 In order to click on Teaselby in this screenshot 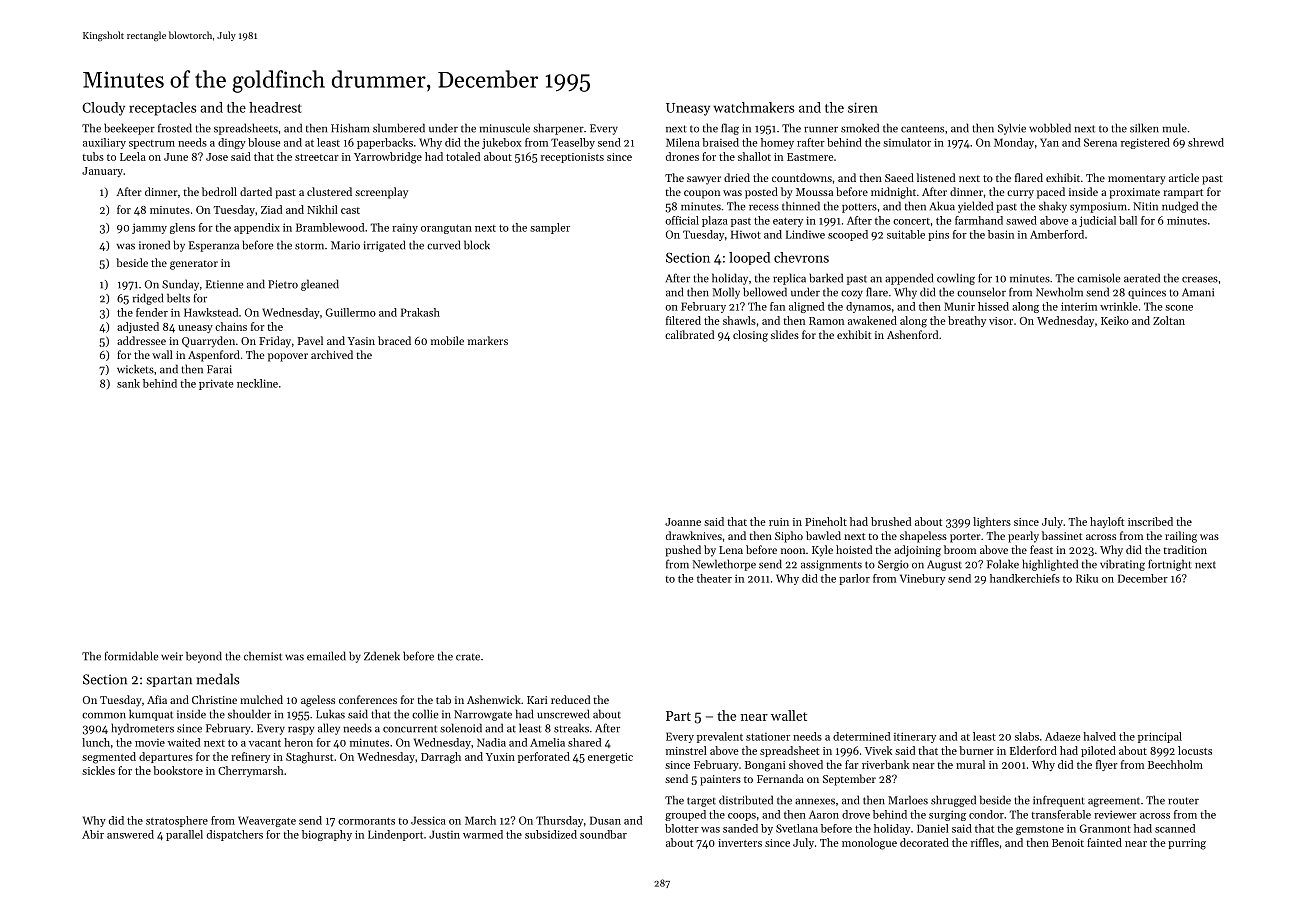, I will do `click(573, 143)`.
